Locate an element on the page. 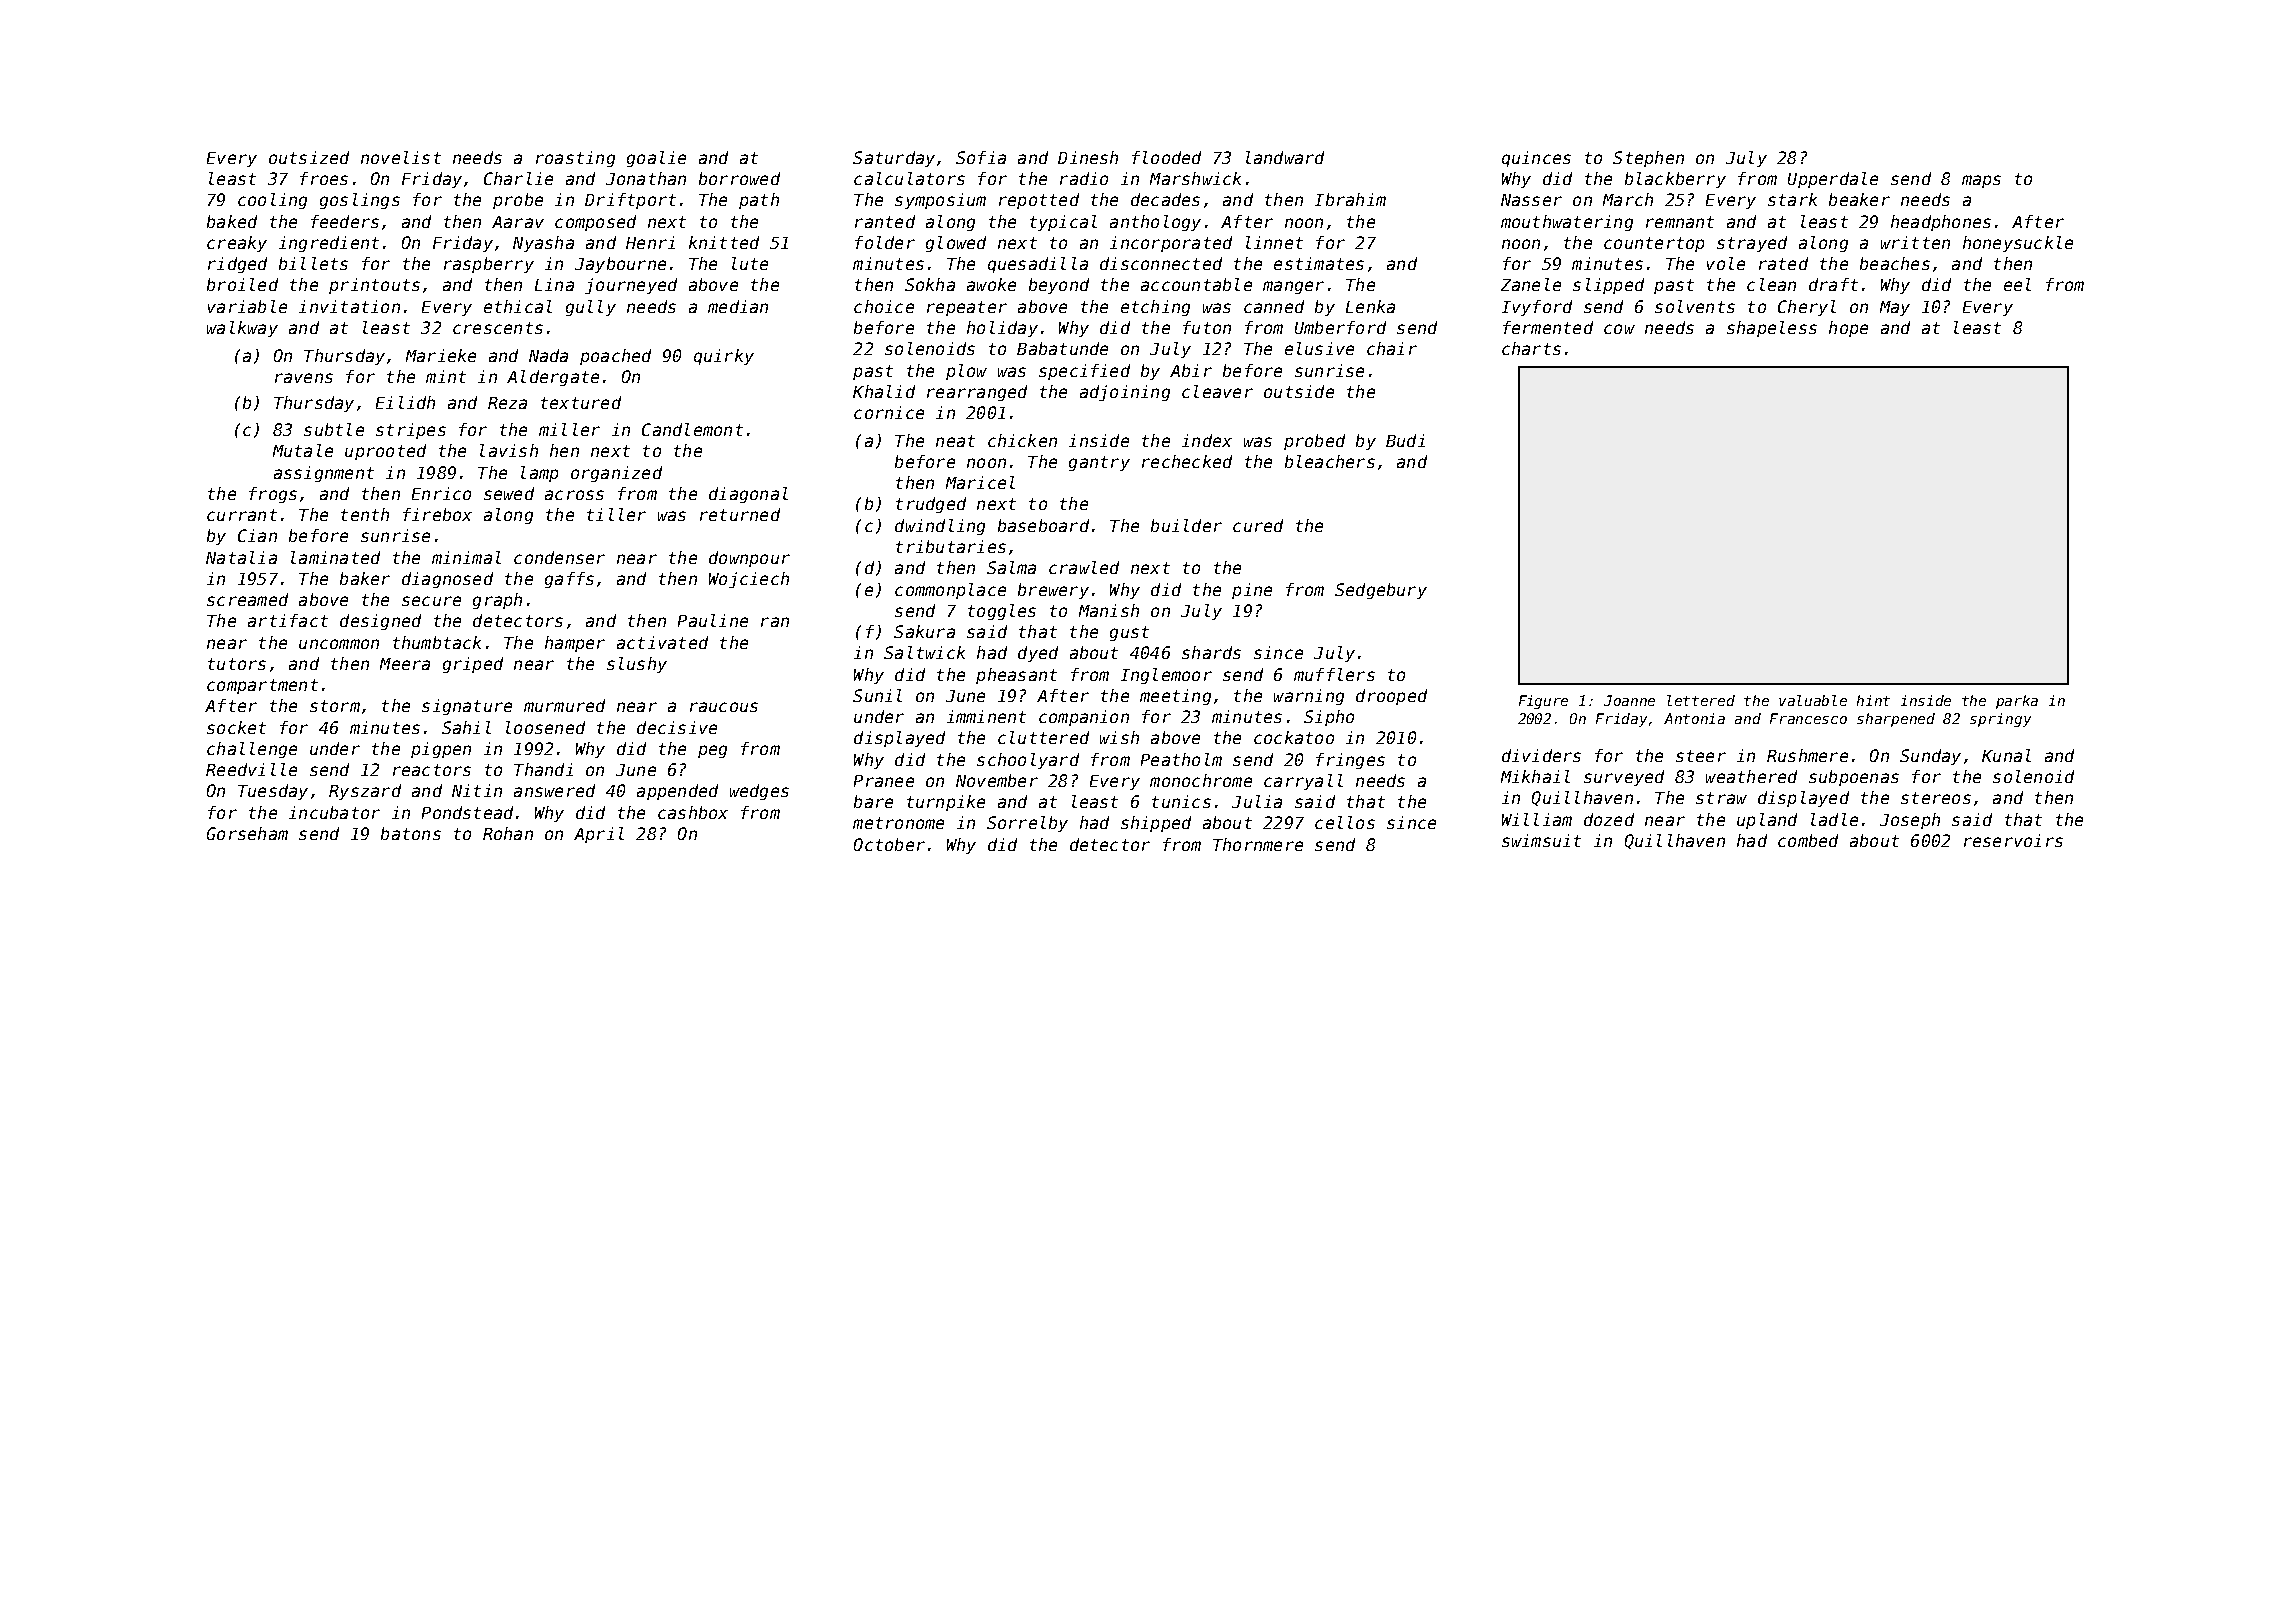  Sedgebury is located at coordinates (1381, 591).
